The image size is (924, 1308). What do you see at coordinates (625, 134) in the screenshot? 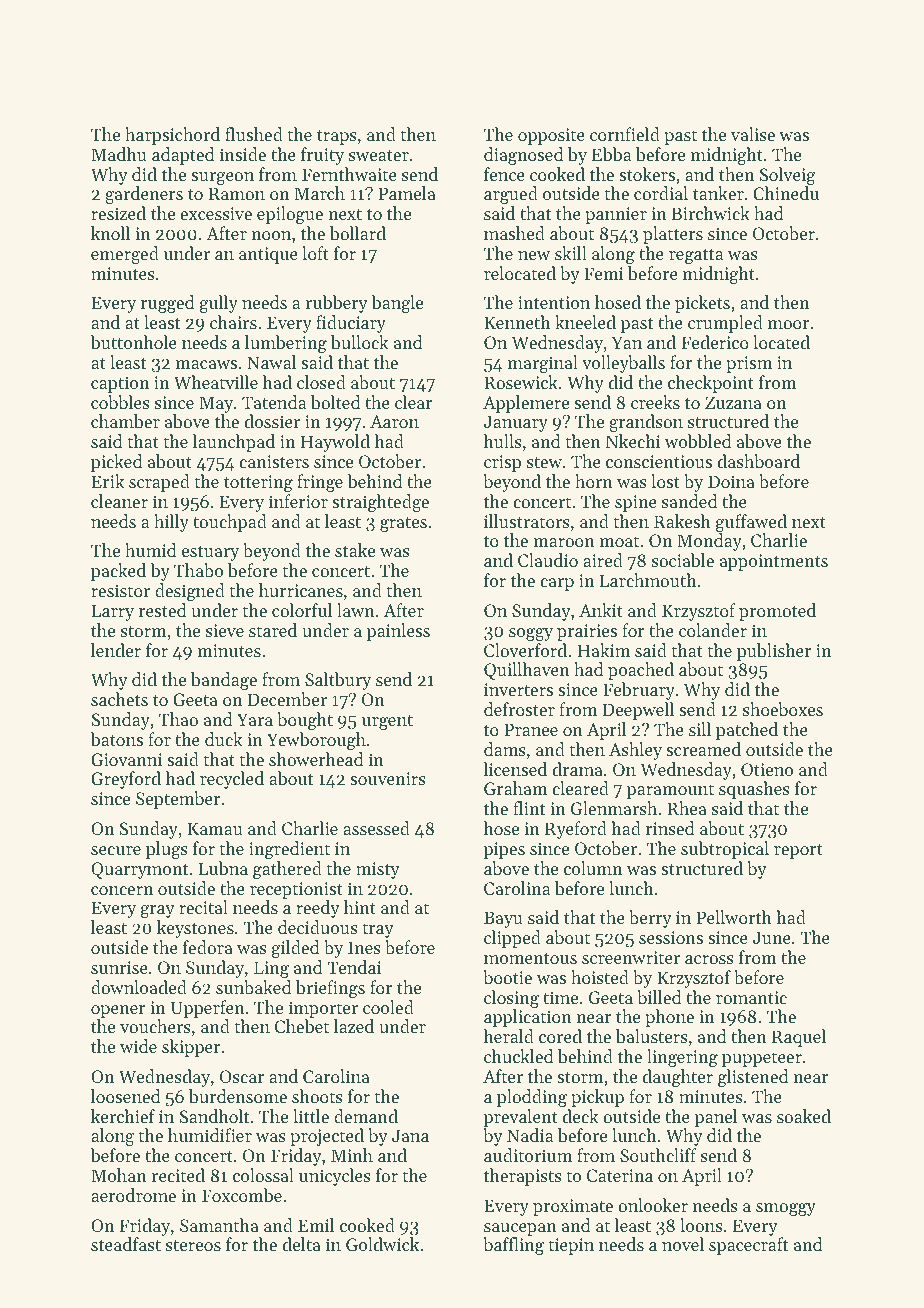
I see `cornfield` at bounding box center [625, 134].
